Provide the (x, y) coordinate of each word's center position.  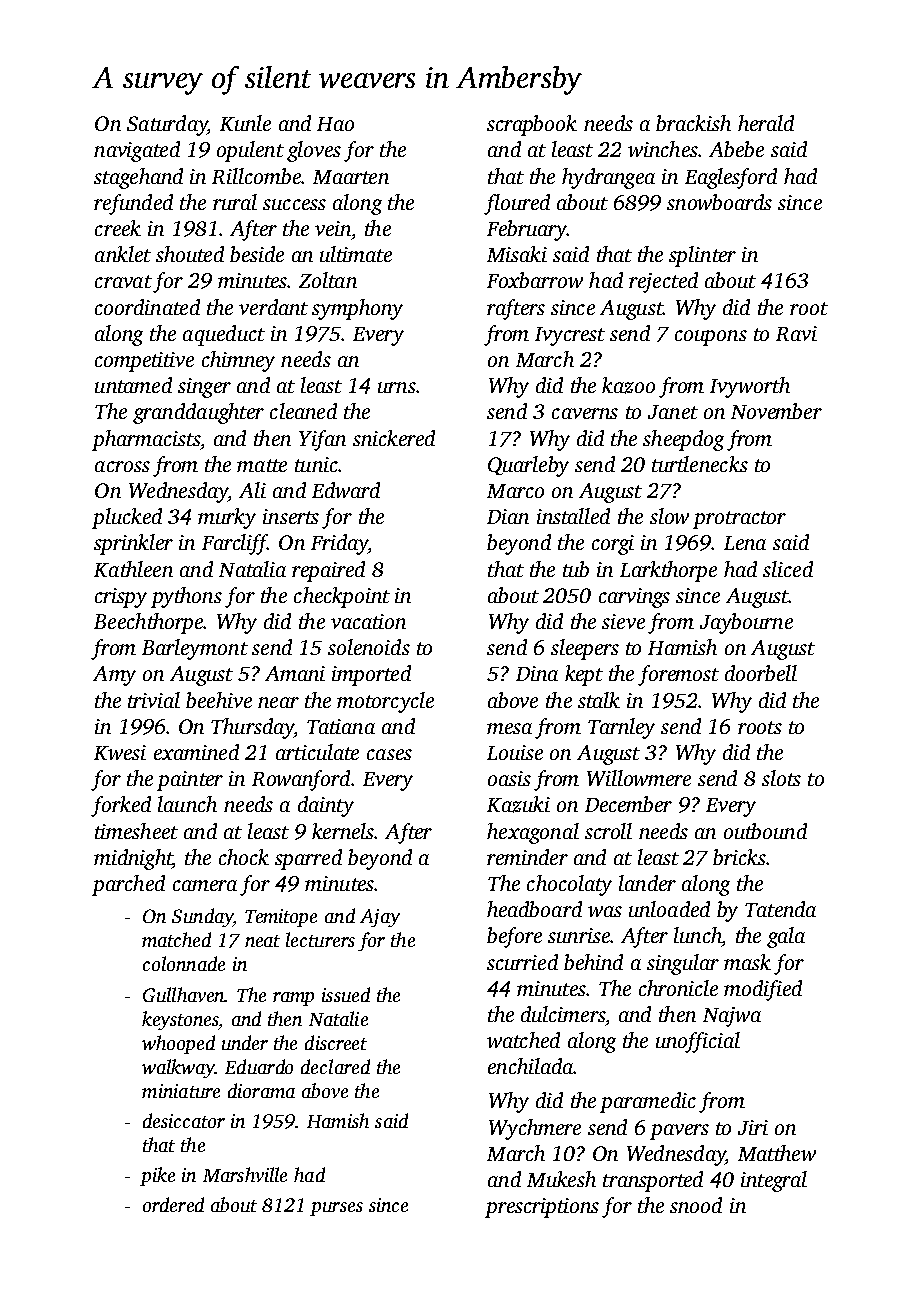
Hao (335, 124)
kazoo (628, 385)
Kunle (245, 123)
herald (766, 123)
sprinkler (133, 544)
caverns (585, 413)
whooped (178, 1044)
